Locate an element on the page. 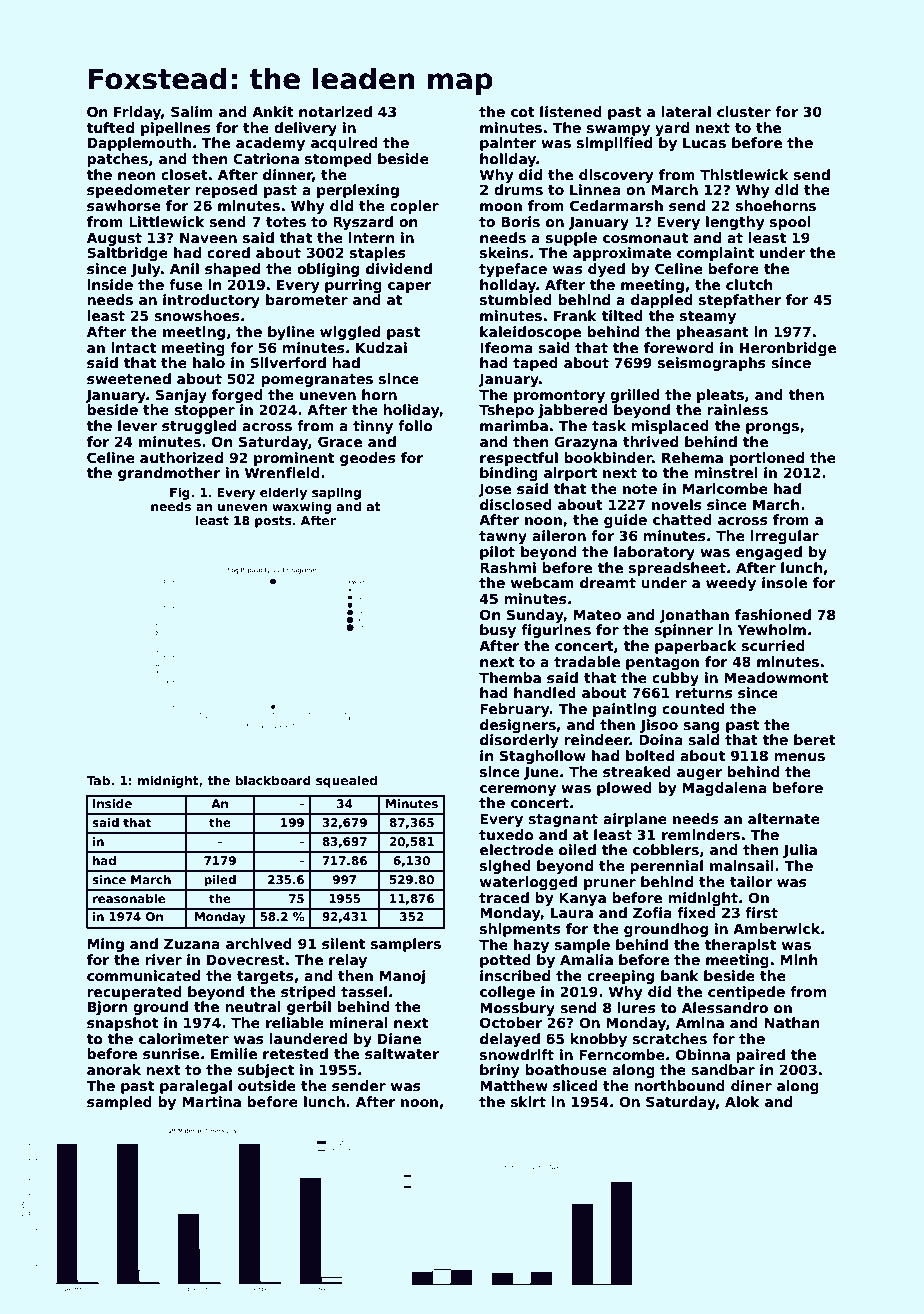 Image resolution: width=924 pixels, height=1314 pixels. respectful is located at coordinates (519, 459).
